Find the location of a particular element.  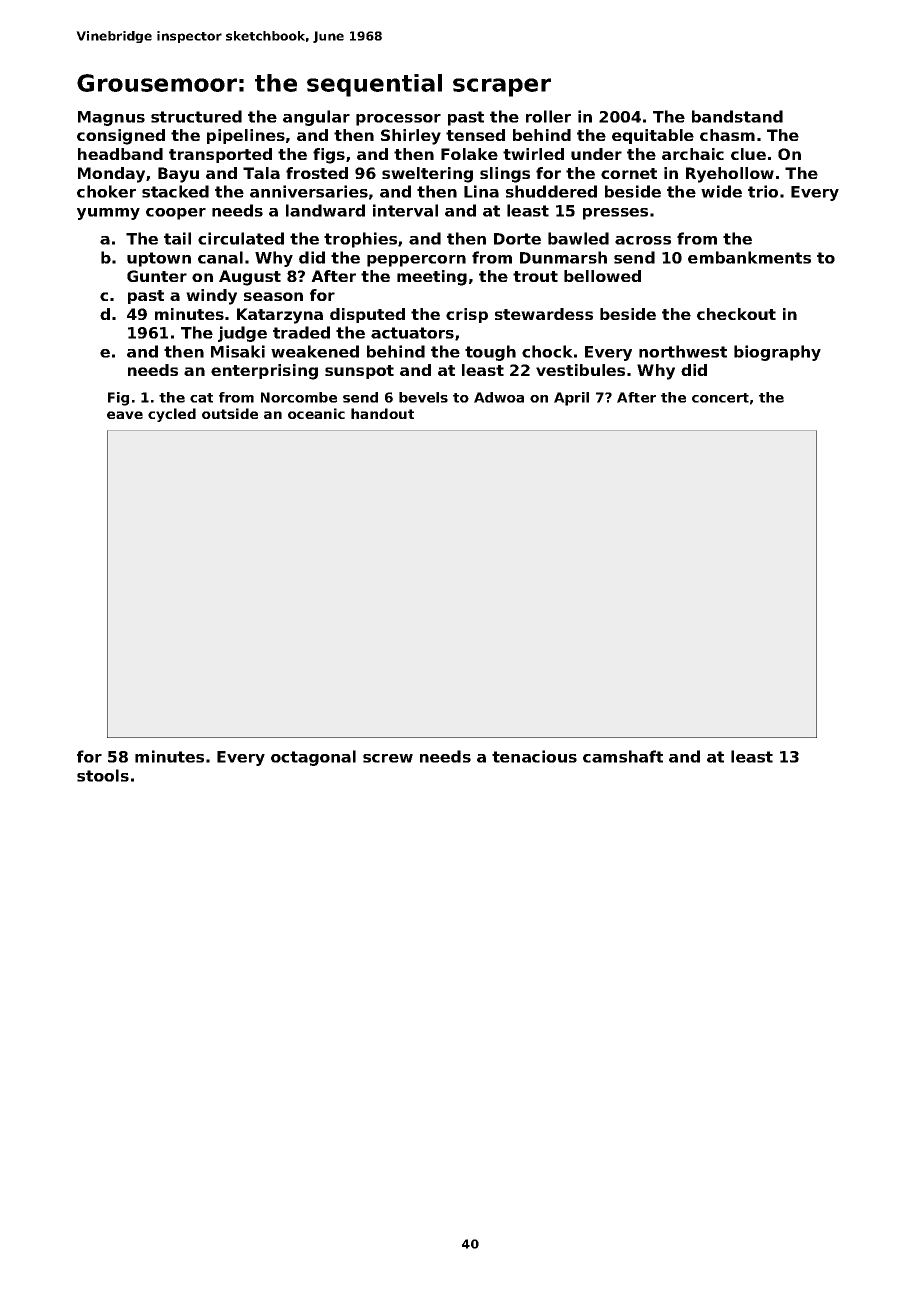

roller is located at coordinates (548, 116).
